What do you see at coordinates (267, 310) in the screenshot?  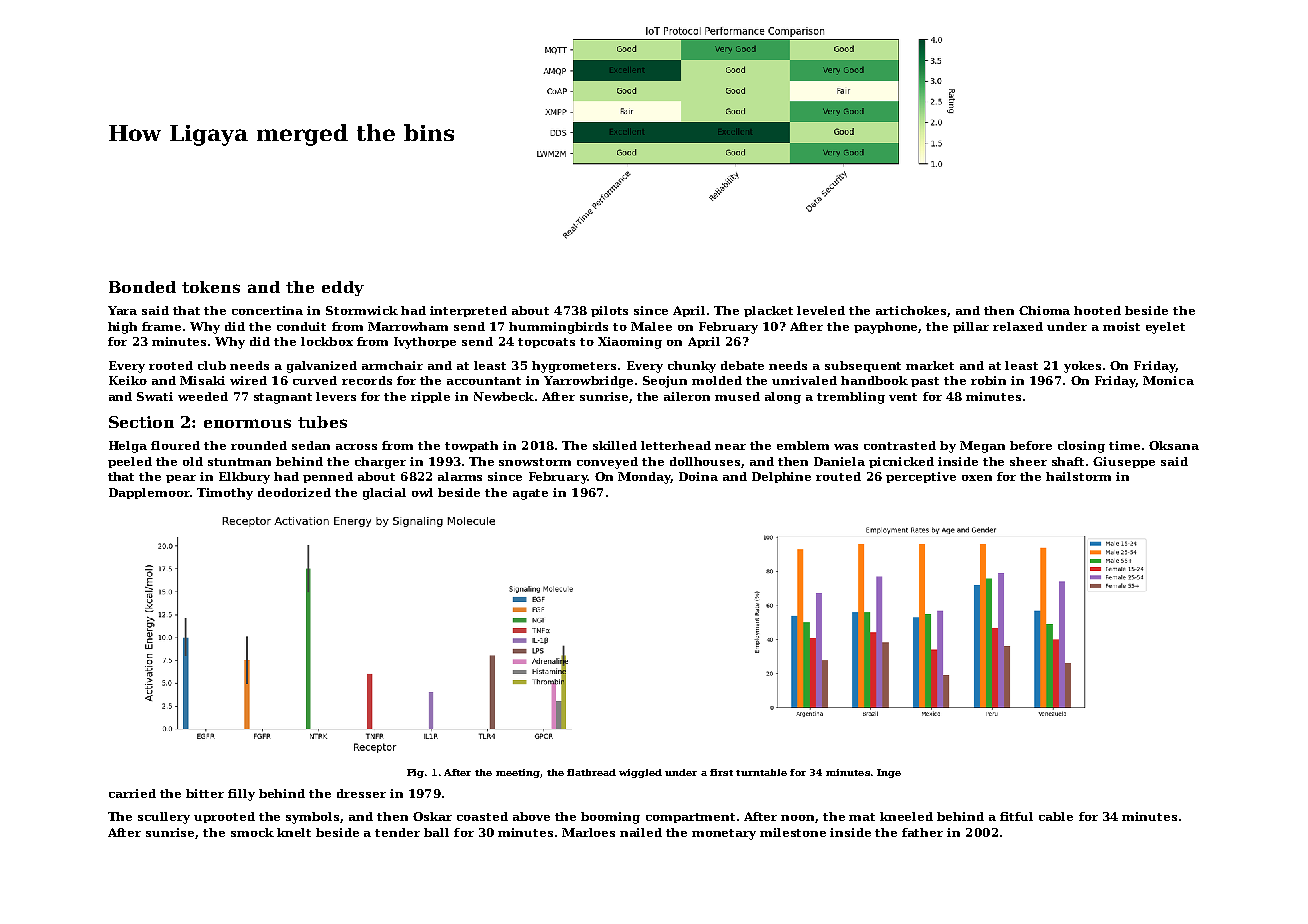 I see `concertina` at bounding box center [267, 310].
